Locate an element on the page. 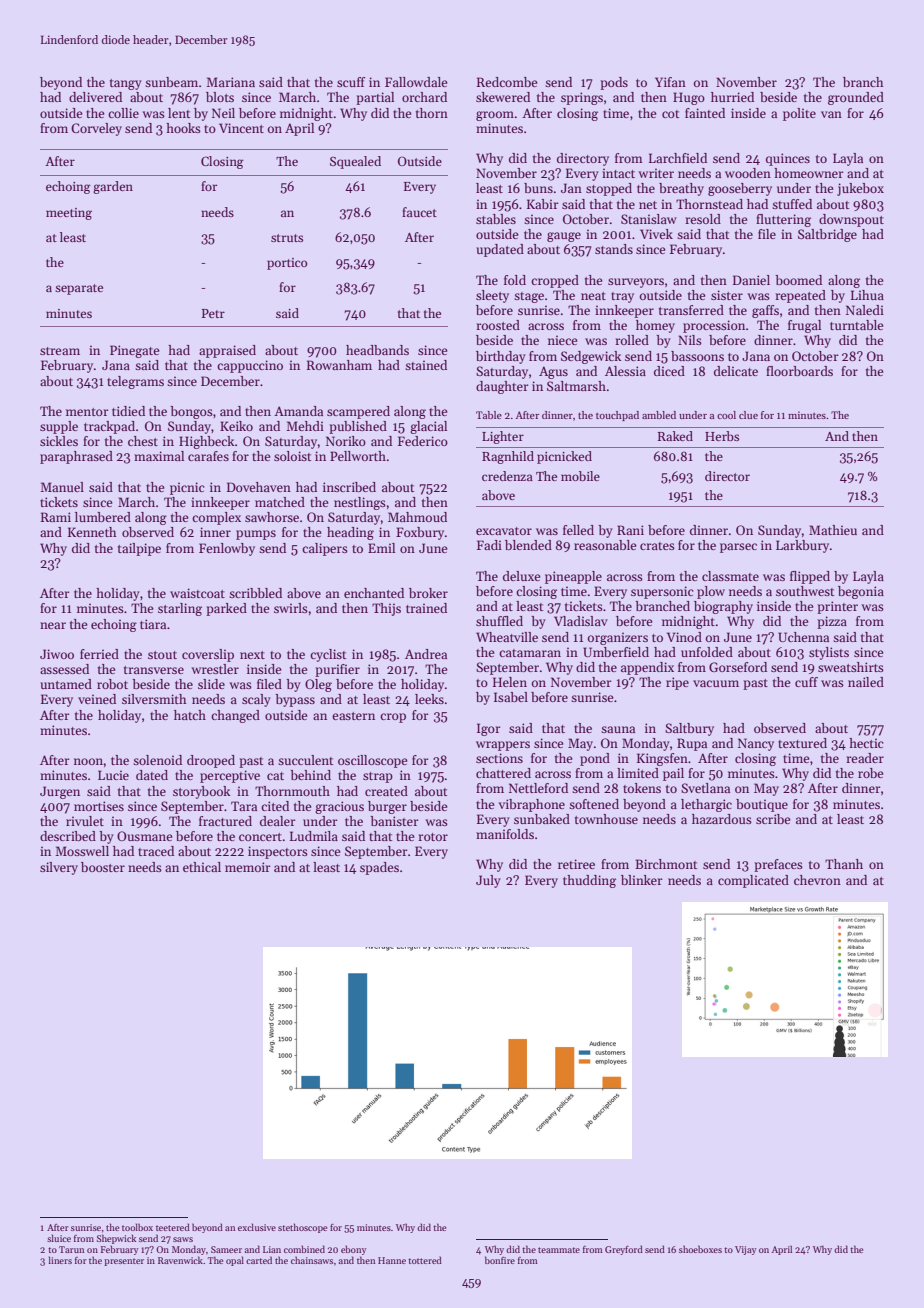 The height and width of the page is (1308, 924). silvery is located at coordinates (59, 868).
